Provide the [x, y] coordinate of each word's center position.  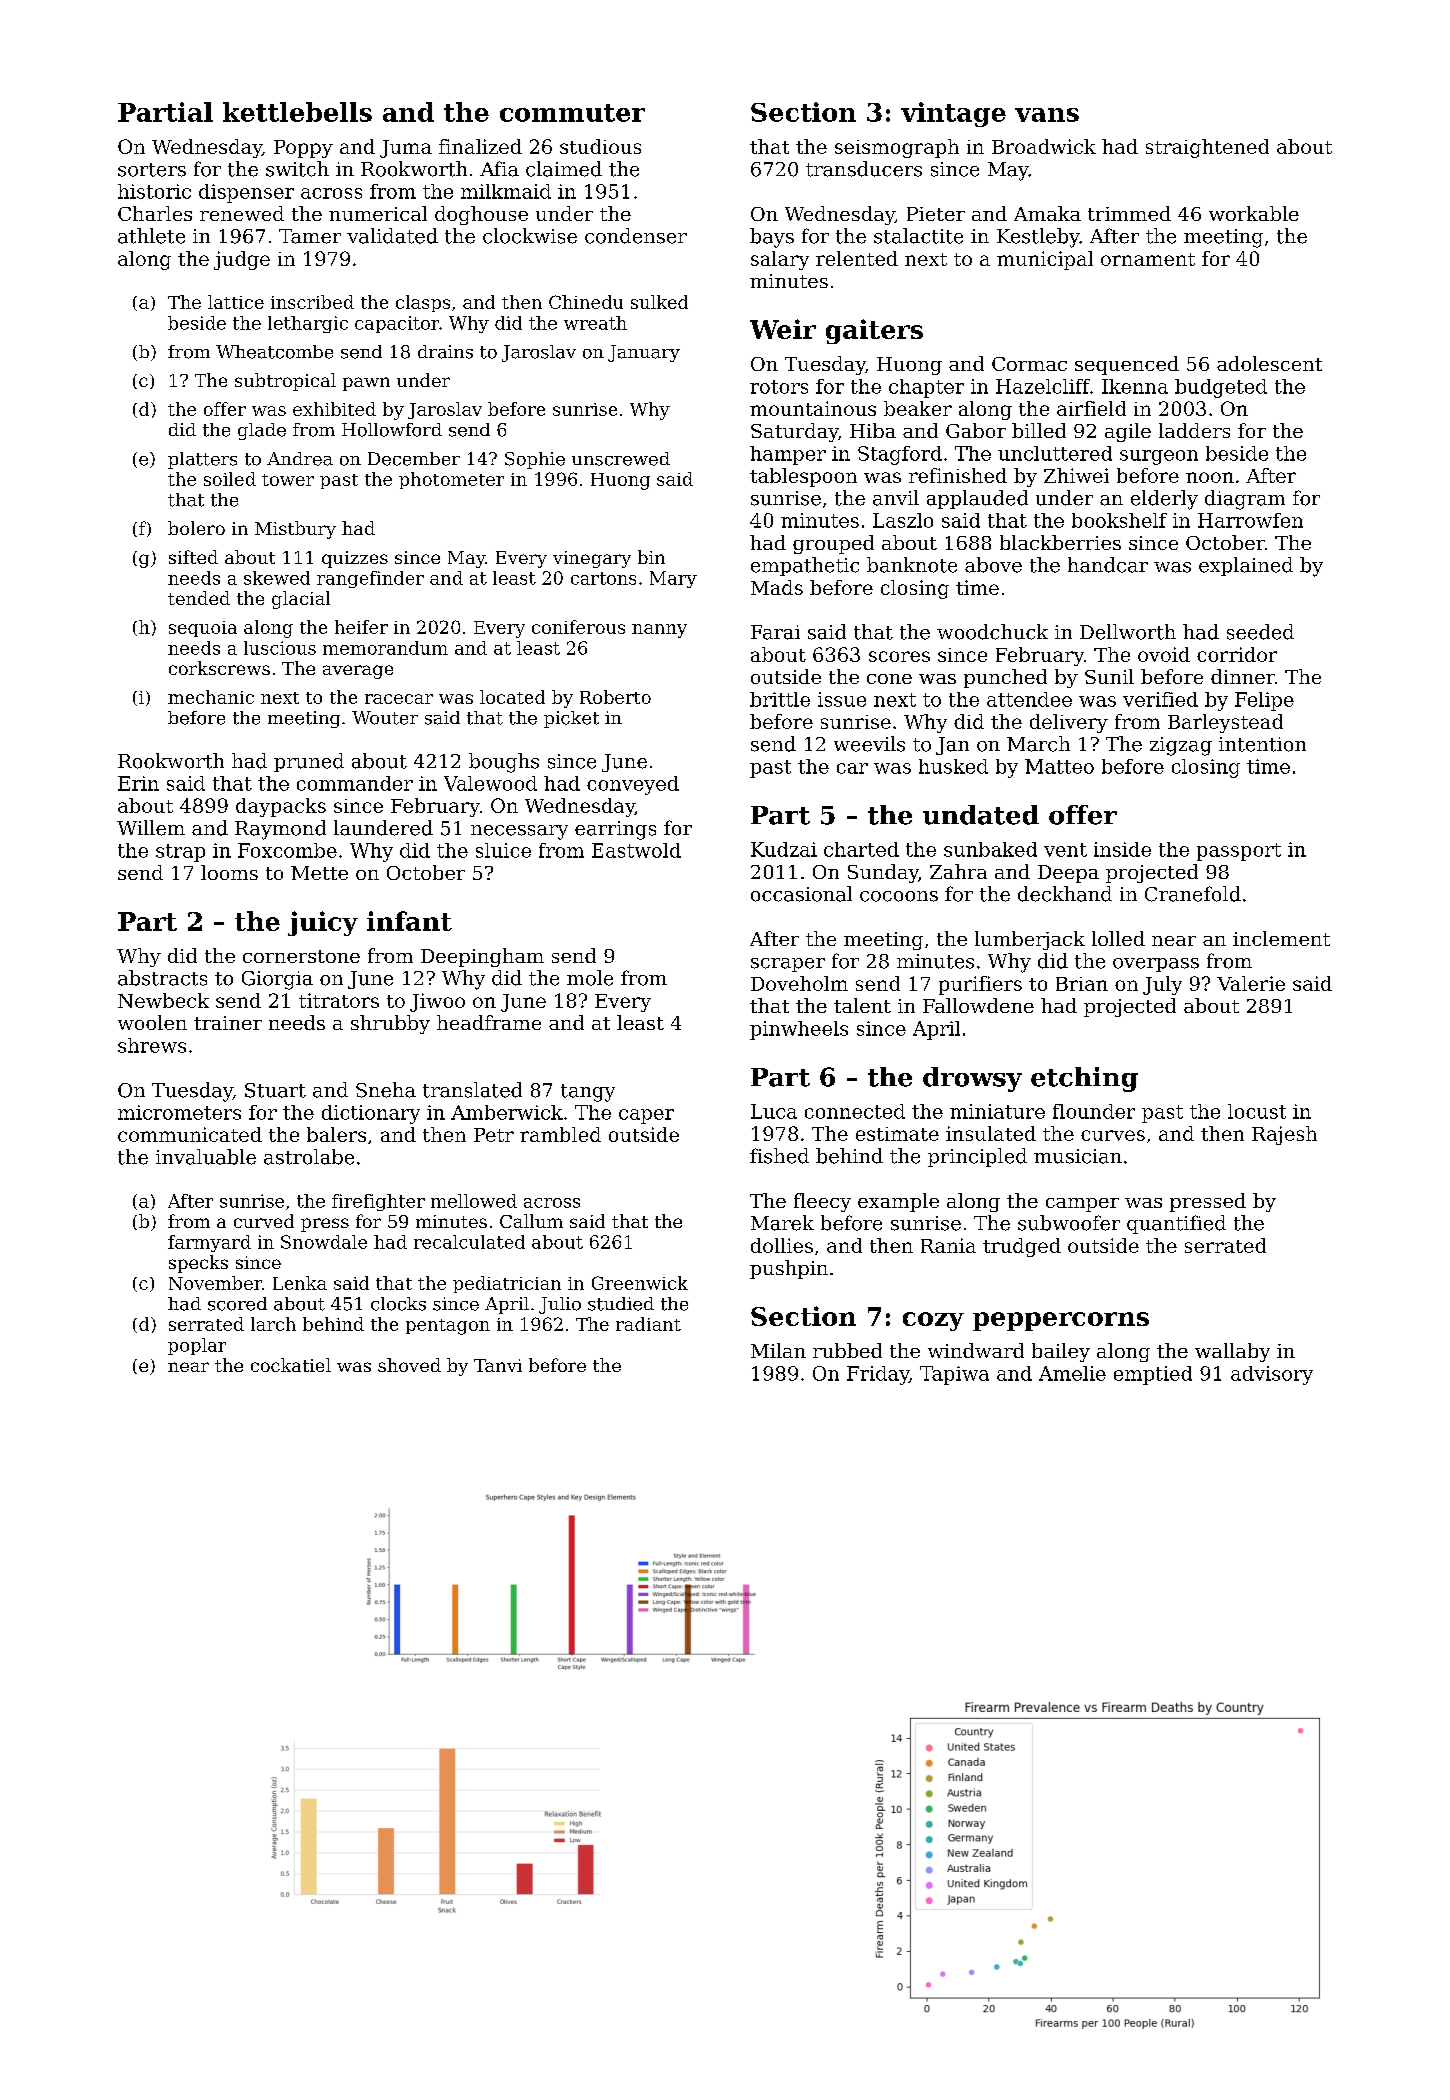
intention [1262, 744]
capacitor [397, 324]
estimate [897, 1134]
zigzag [1181, 746]
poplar [197, 1346]
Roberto [615, 697]
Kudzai [784, 849]
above [993, 565]
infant [409, 921]
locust [1257, 1111]
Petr [494, 1135]
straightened [1207, 148]
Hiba [873, 430]
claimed [564, 169]
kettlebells [297, 112]
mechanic [211, 697]
